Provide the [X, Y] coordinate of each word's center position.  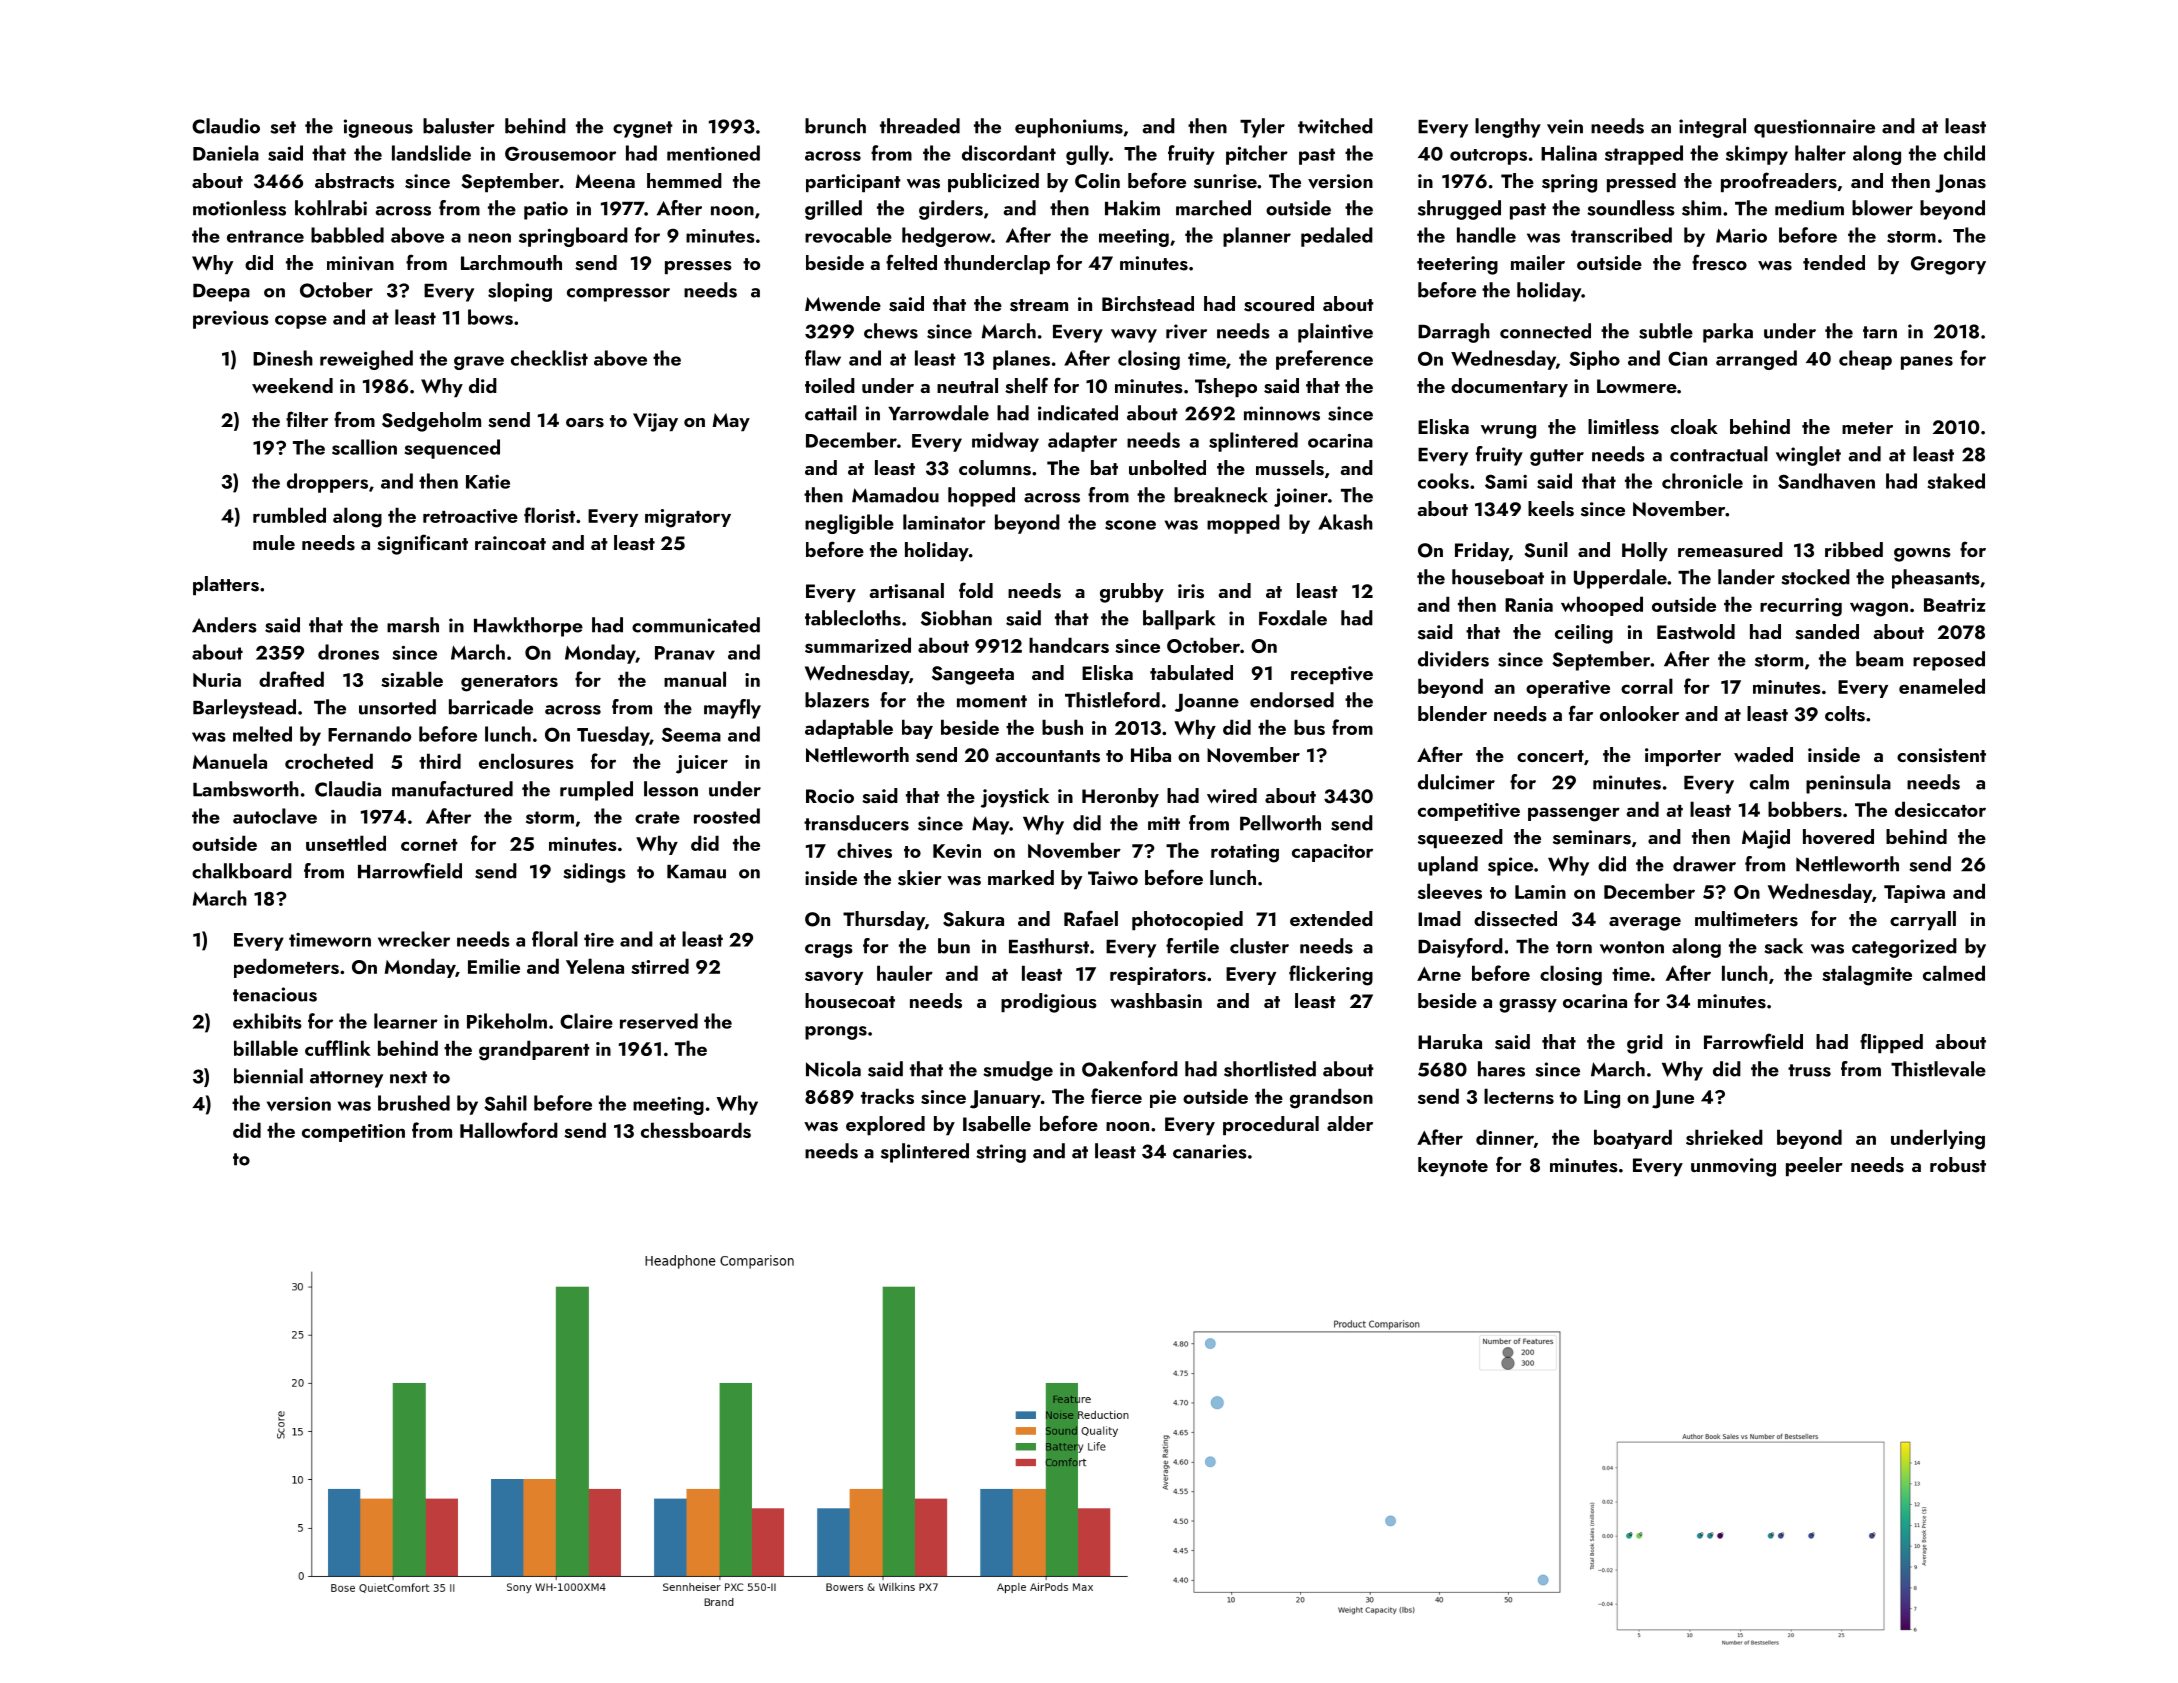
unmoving [1733, 1167]
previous [231, 320]
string [1001, 1153]
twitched [1335, 126]
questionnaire [1814, 128]
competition [353, 1133]
